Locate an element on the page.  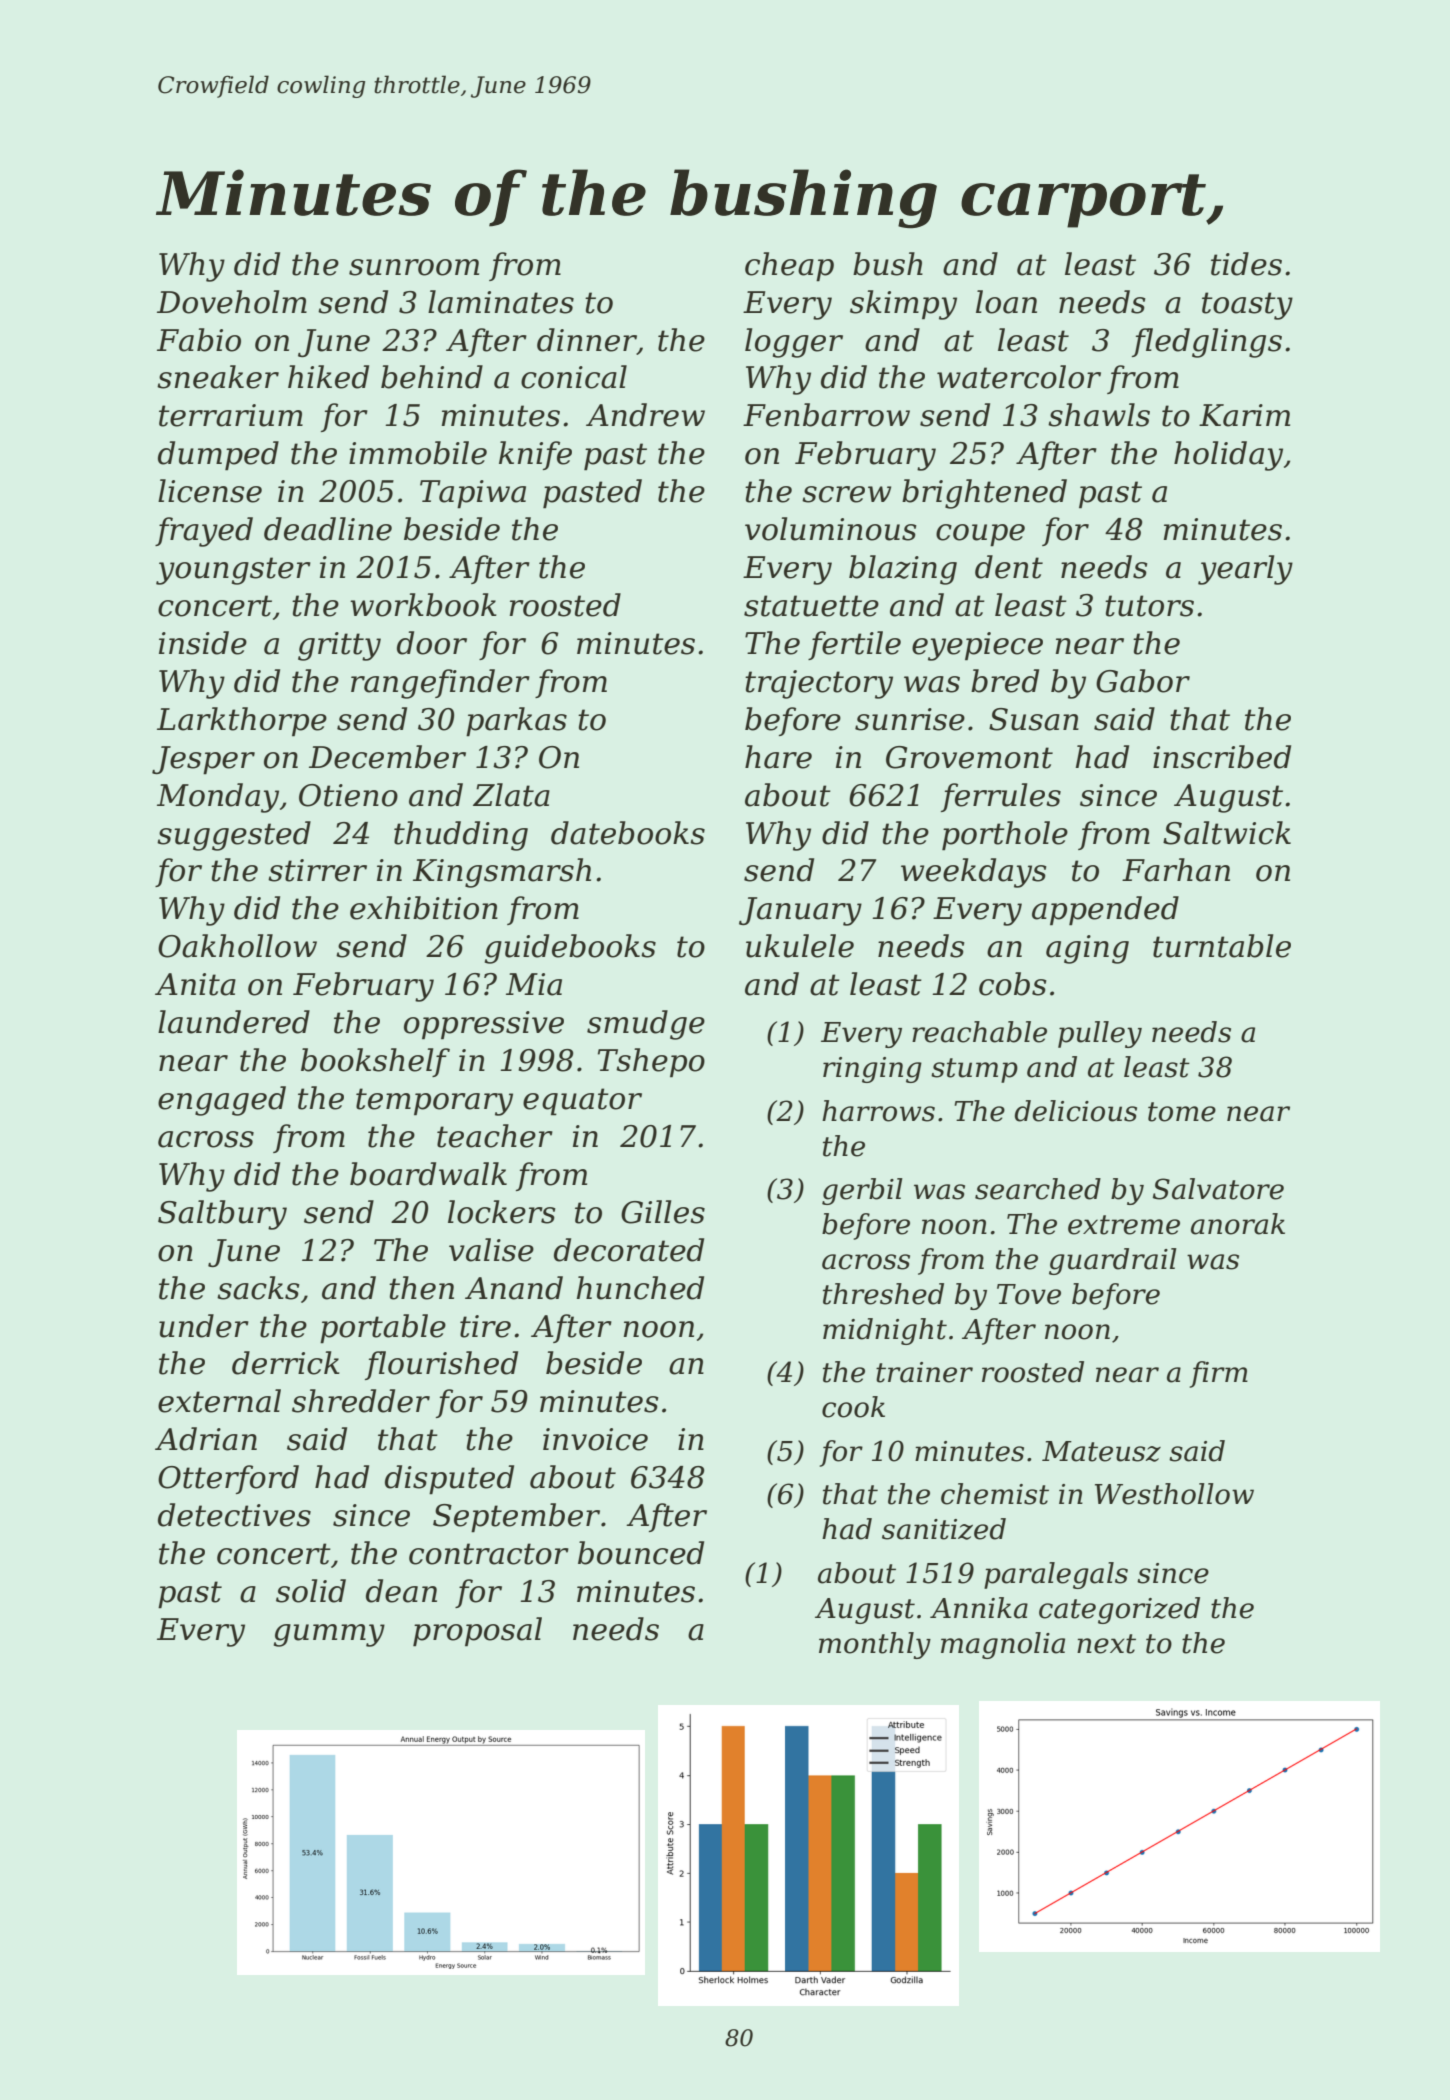
sunroom is located at coordinates (414, 267).
